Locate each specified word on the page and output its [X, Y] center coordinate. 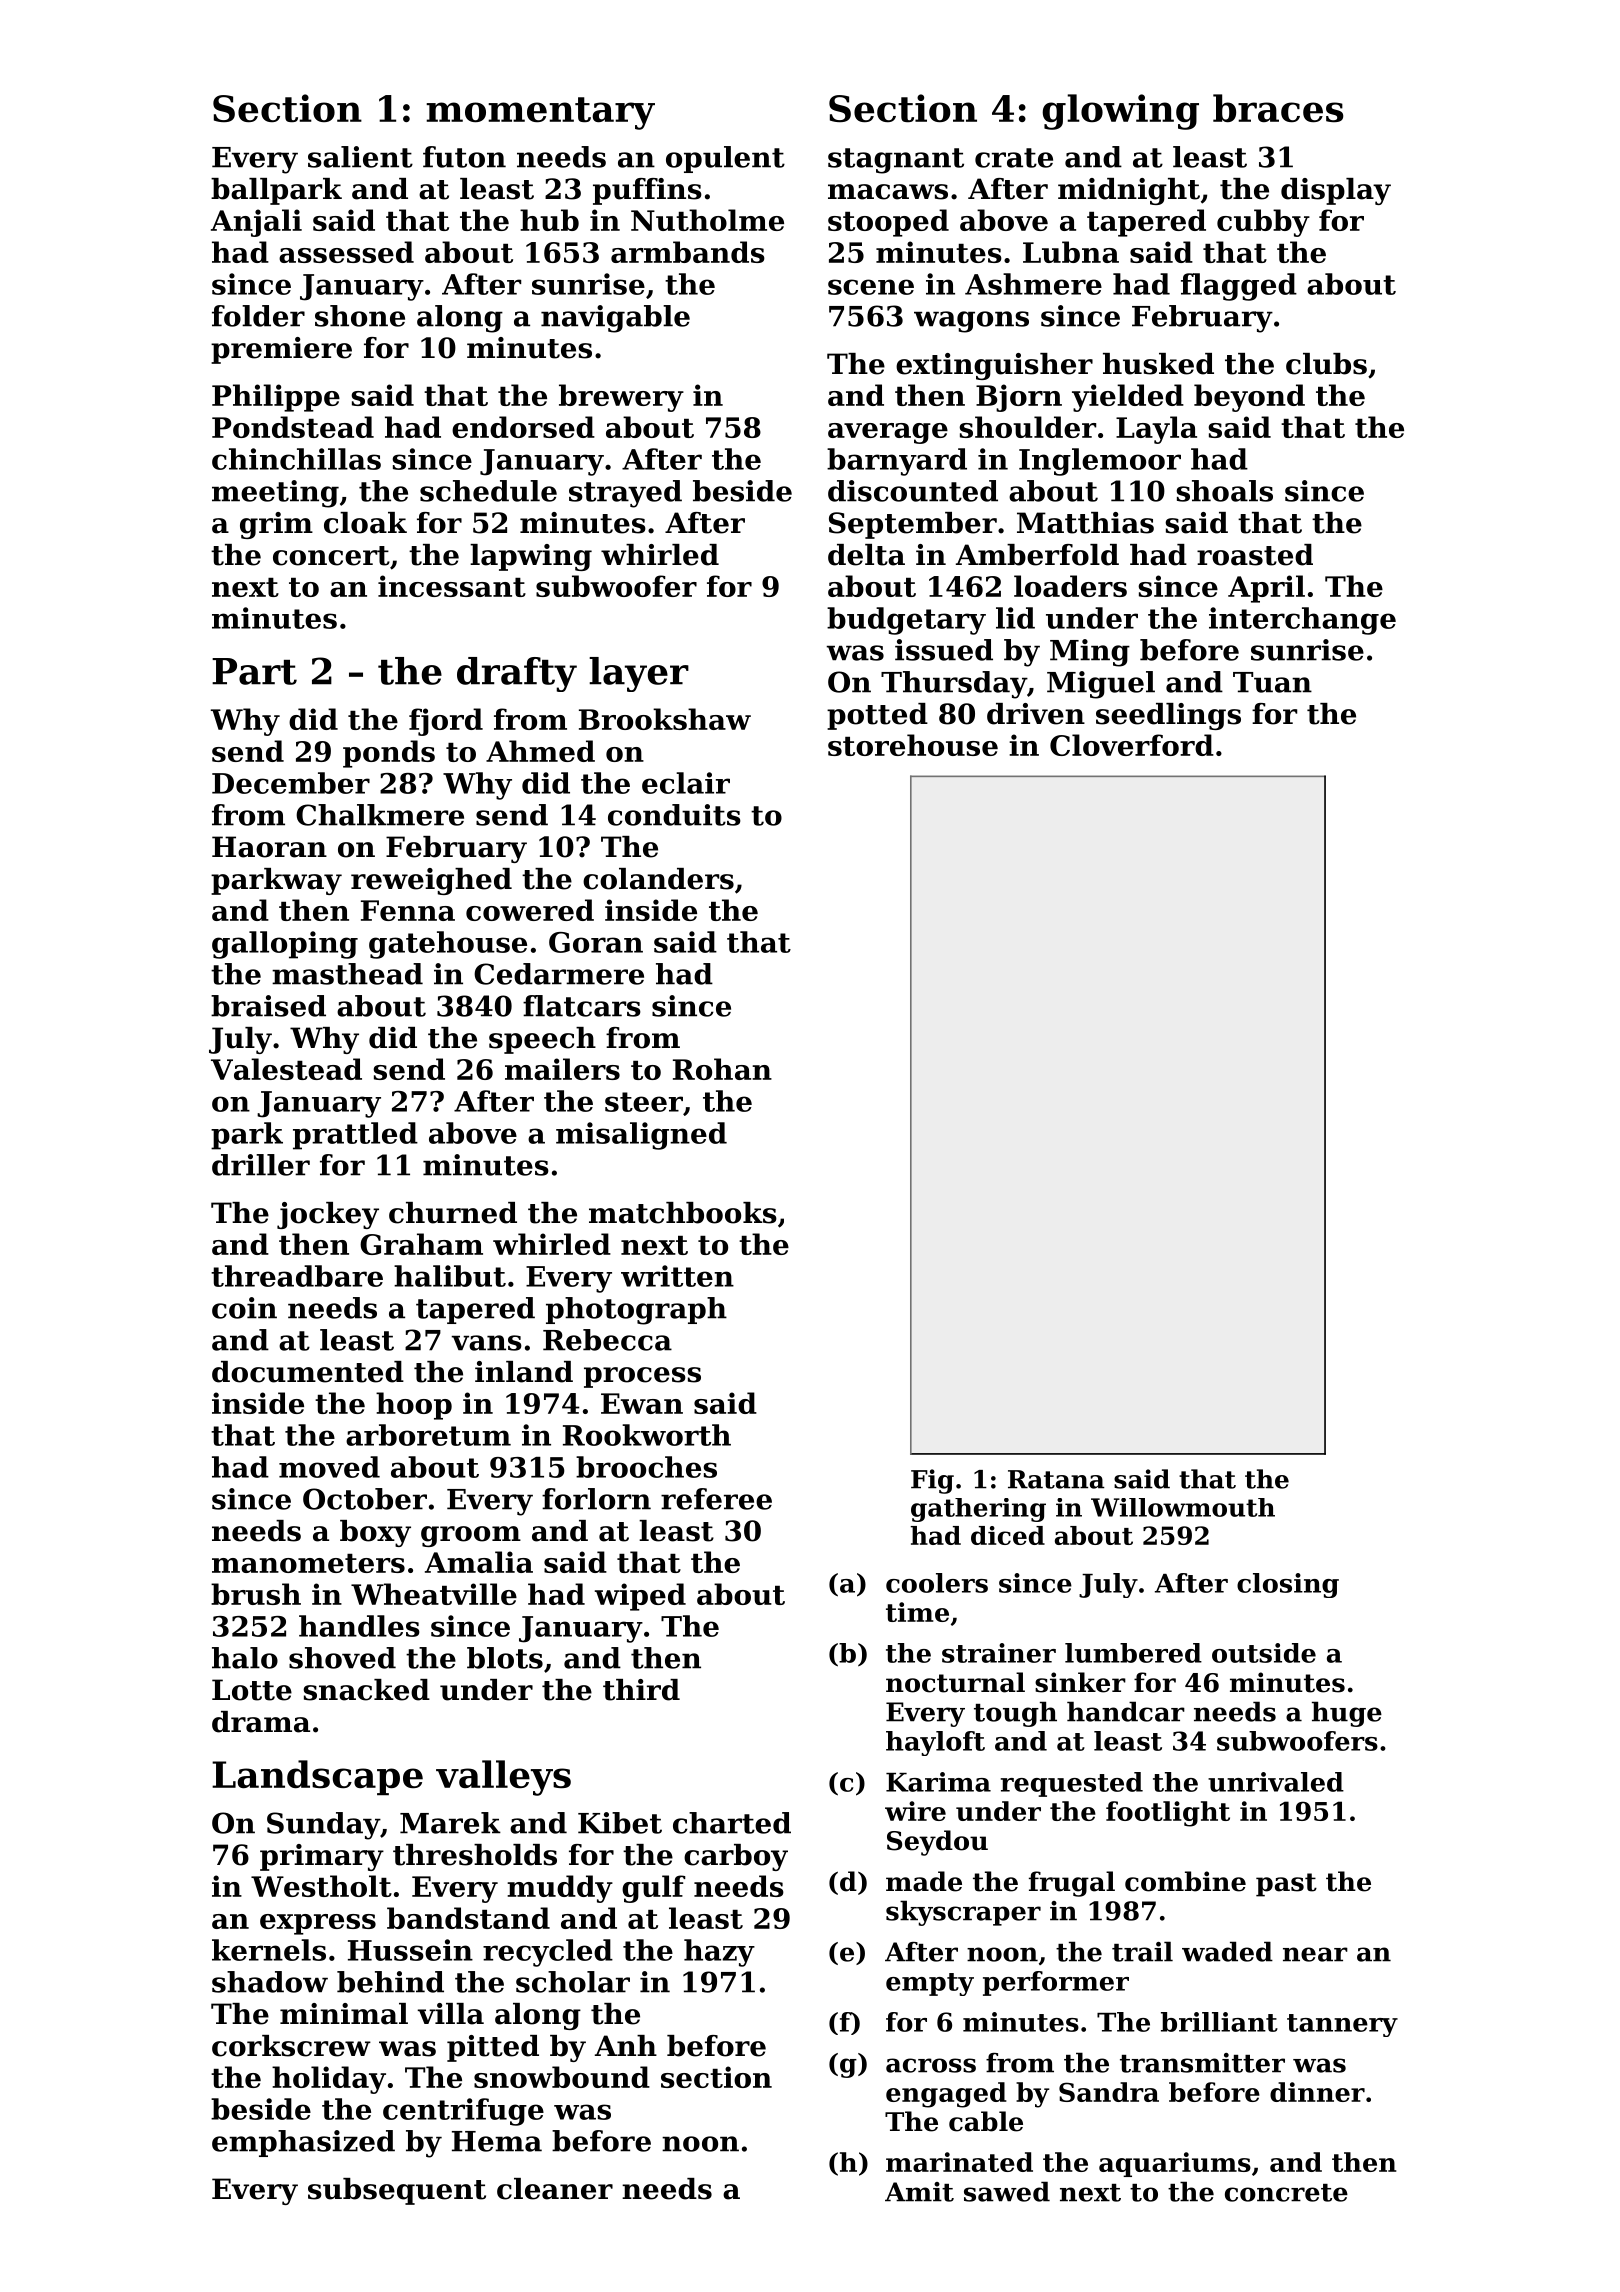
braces [1278, 108]
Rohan [722, 1069]
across [931, 2065]
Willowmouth [1183, 1507]
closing [1288, 1585]
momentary [540, 113]
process [642, 1377]
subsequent [397, 2191]
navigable [615, 319]
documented [308, 1372]
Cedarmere [559, 974]
